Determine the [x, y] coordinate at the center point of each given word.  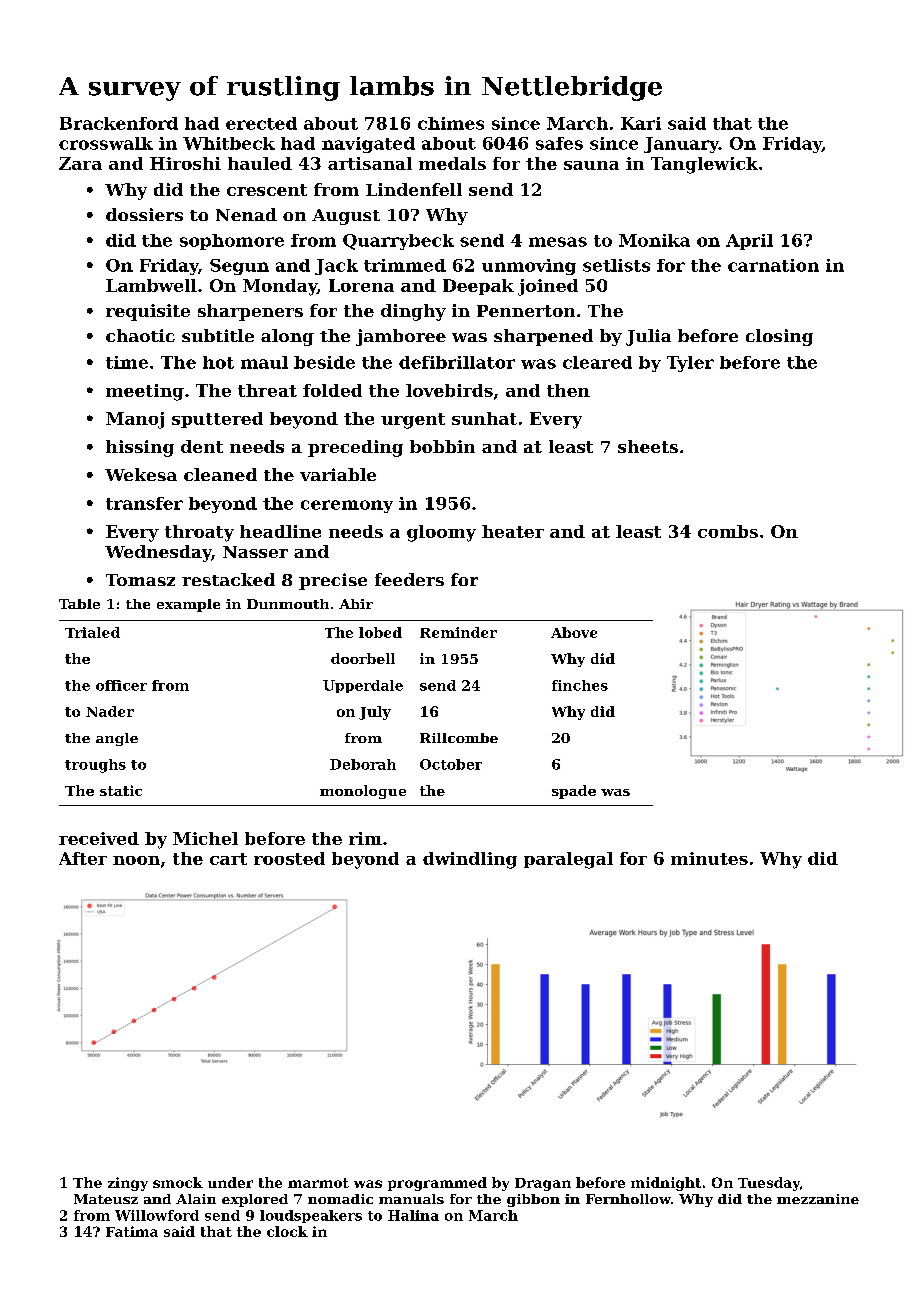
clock [287, 1231]
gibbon [533, 1200]
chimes [451, 123]
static [121, 790]
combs [728, 531]
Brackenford [119, 123]
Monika [654, 240]
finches [580, 685]
